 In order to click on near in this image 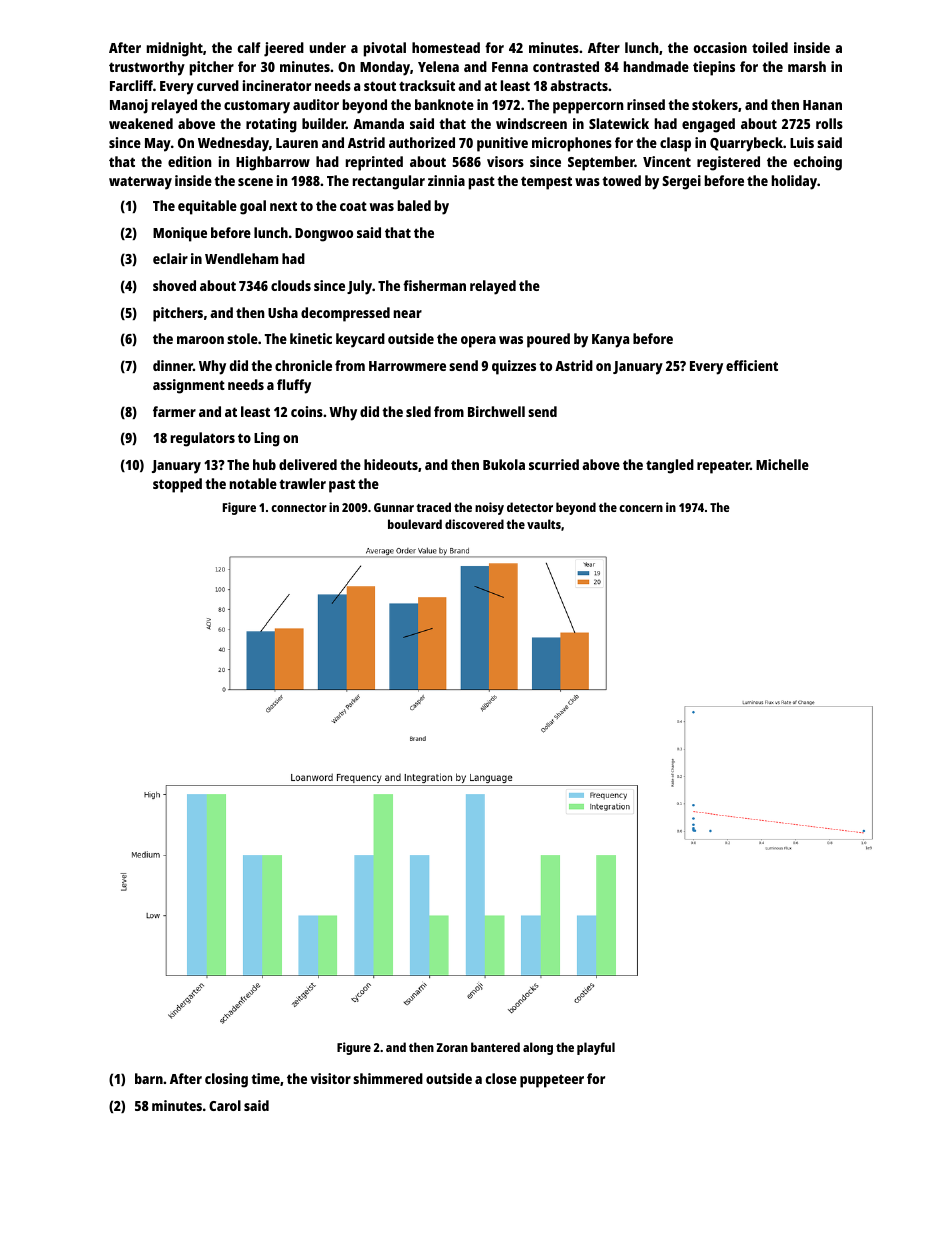, I will do `click(408, 314)`.
